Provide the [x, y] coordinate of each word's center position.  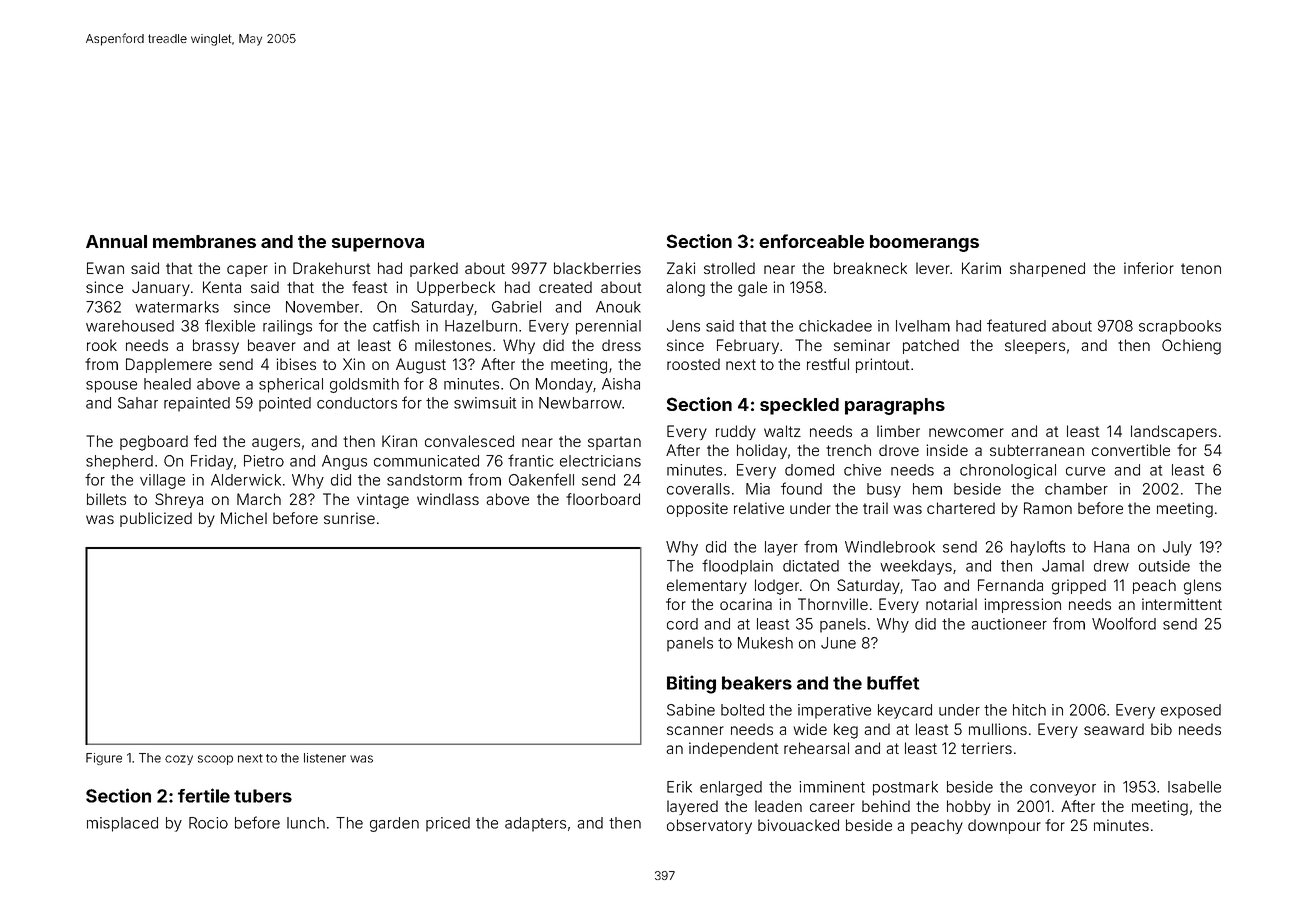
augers [276, 444]
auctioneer [1009, 624]
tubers [263, 796]
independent [733, 749]
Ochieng [1191, 347]
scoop [215, 760]
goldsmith [364, 385]
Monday [564, 385]
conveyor [1063, 790]
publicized [156, 519]
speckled [799, 406]
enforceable [811, 241]
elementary [707, 586]
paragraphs [895, 406]
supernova [378, 245]
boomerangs [924, 243]
